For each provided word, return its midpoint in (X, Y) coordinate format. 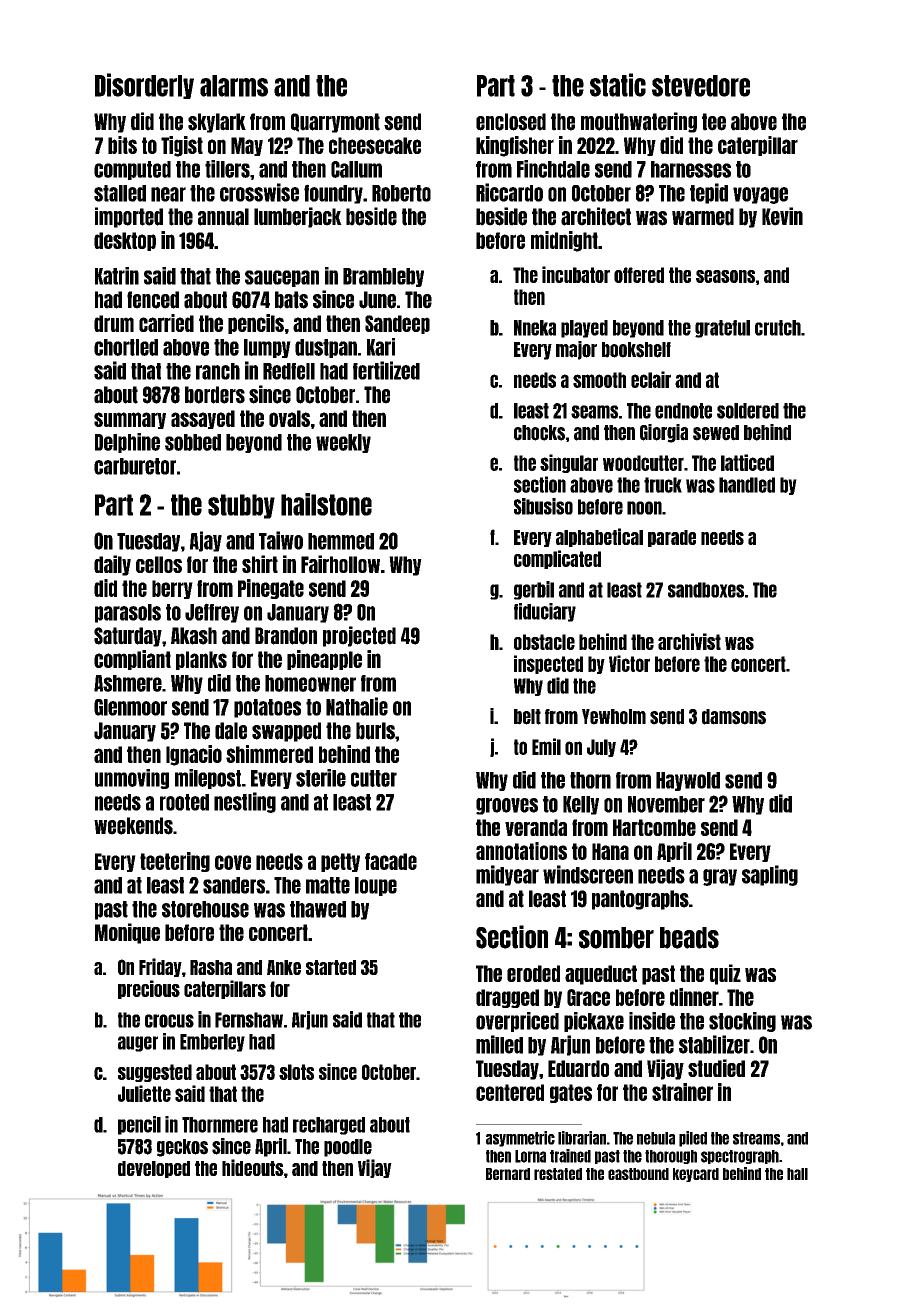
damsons (734, 717)
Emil (546, 746)
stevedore (701, 86)
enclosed (511, 122)
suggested (155, 1073)
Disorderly (144, 86)
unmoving (132, 779)
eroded (533, 973)
